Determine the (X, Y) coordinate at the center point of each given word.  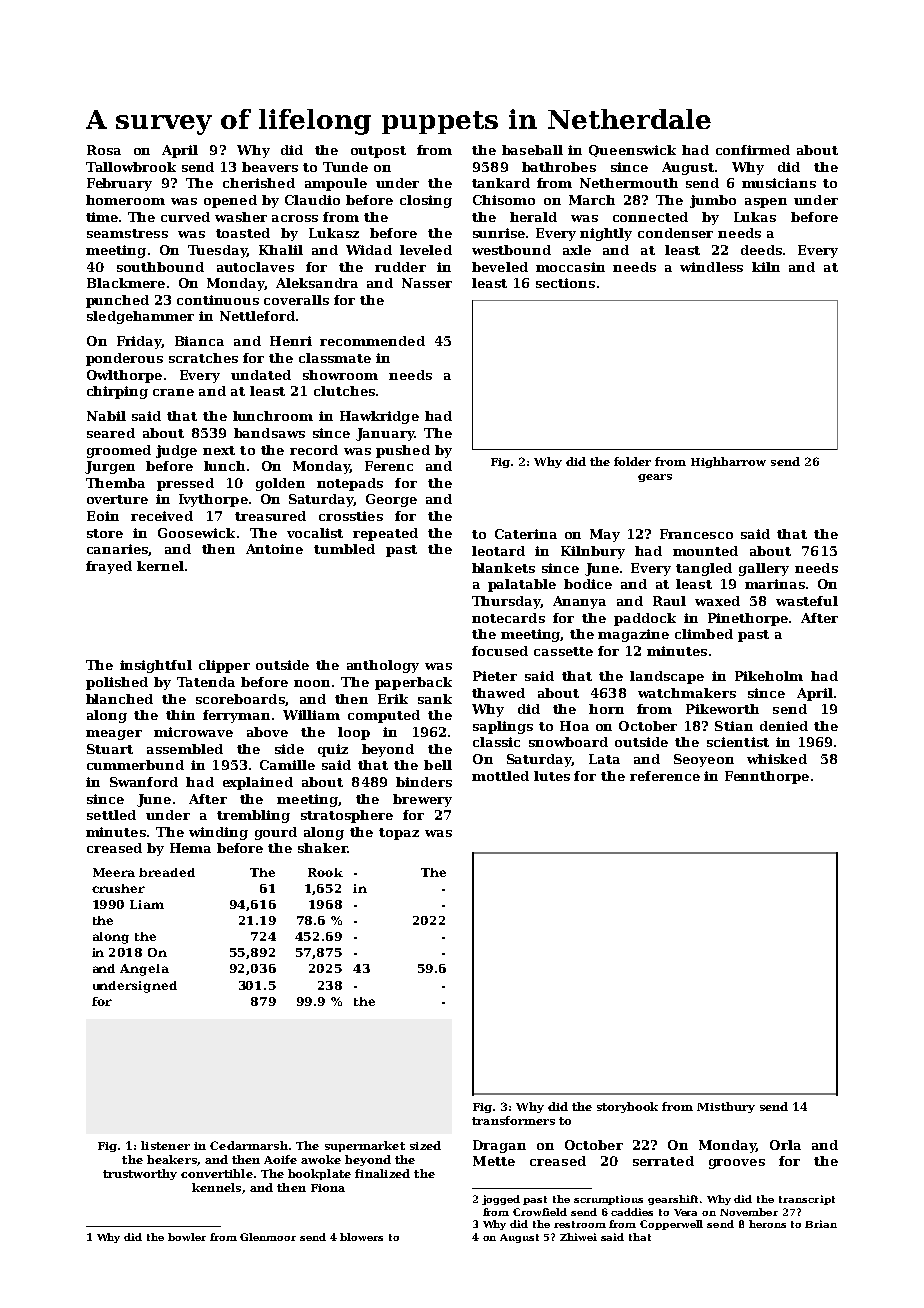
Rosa (104, 150)
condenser (675, 233)
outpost (378, 152)
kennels (216, 1187)
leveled (426, 250)
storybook (627, 1107)
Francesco (696, 534)
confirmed (753, 150)
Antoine (274, 549)
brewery (422, 800)
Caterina (526, 534)
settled (111, 815)
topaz (399, 834)
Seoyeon (704, 760)
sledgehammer (140, 317)
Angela (144, 970)
